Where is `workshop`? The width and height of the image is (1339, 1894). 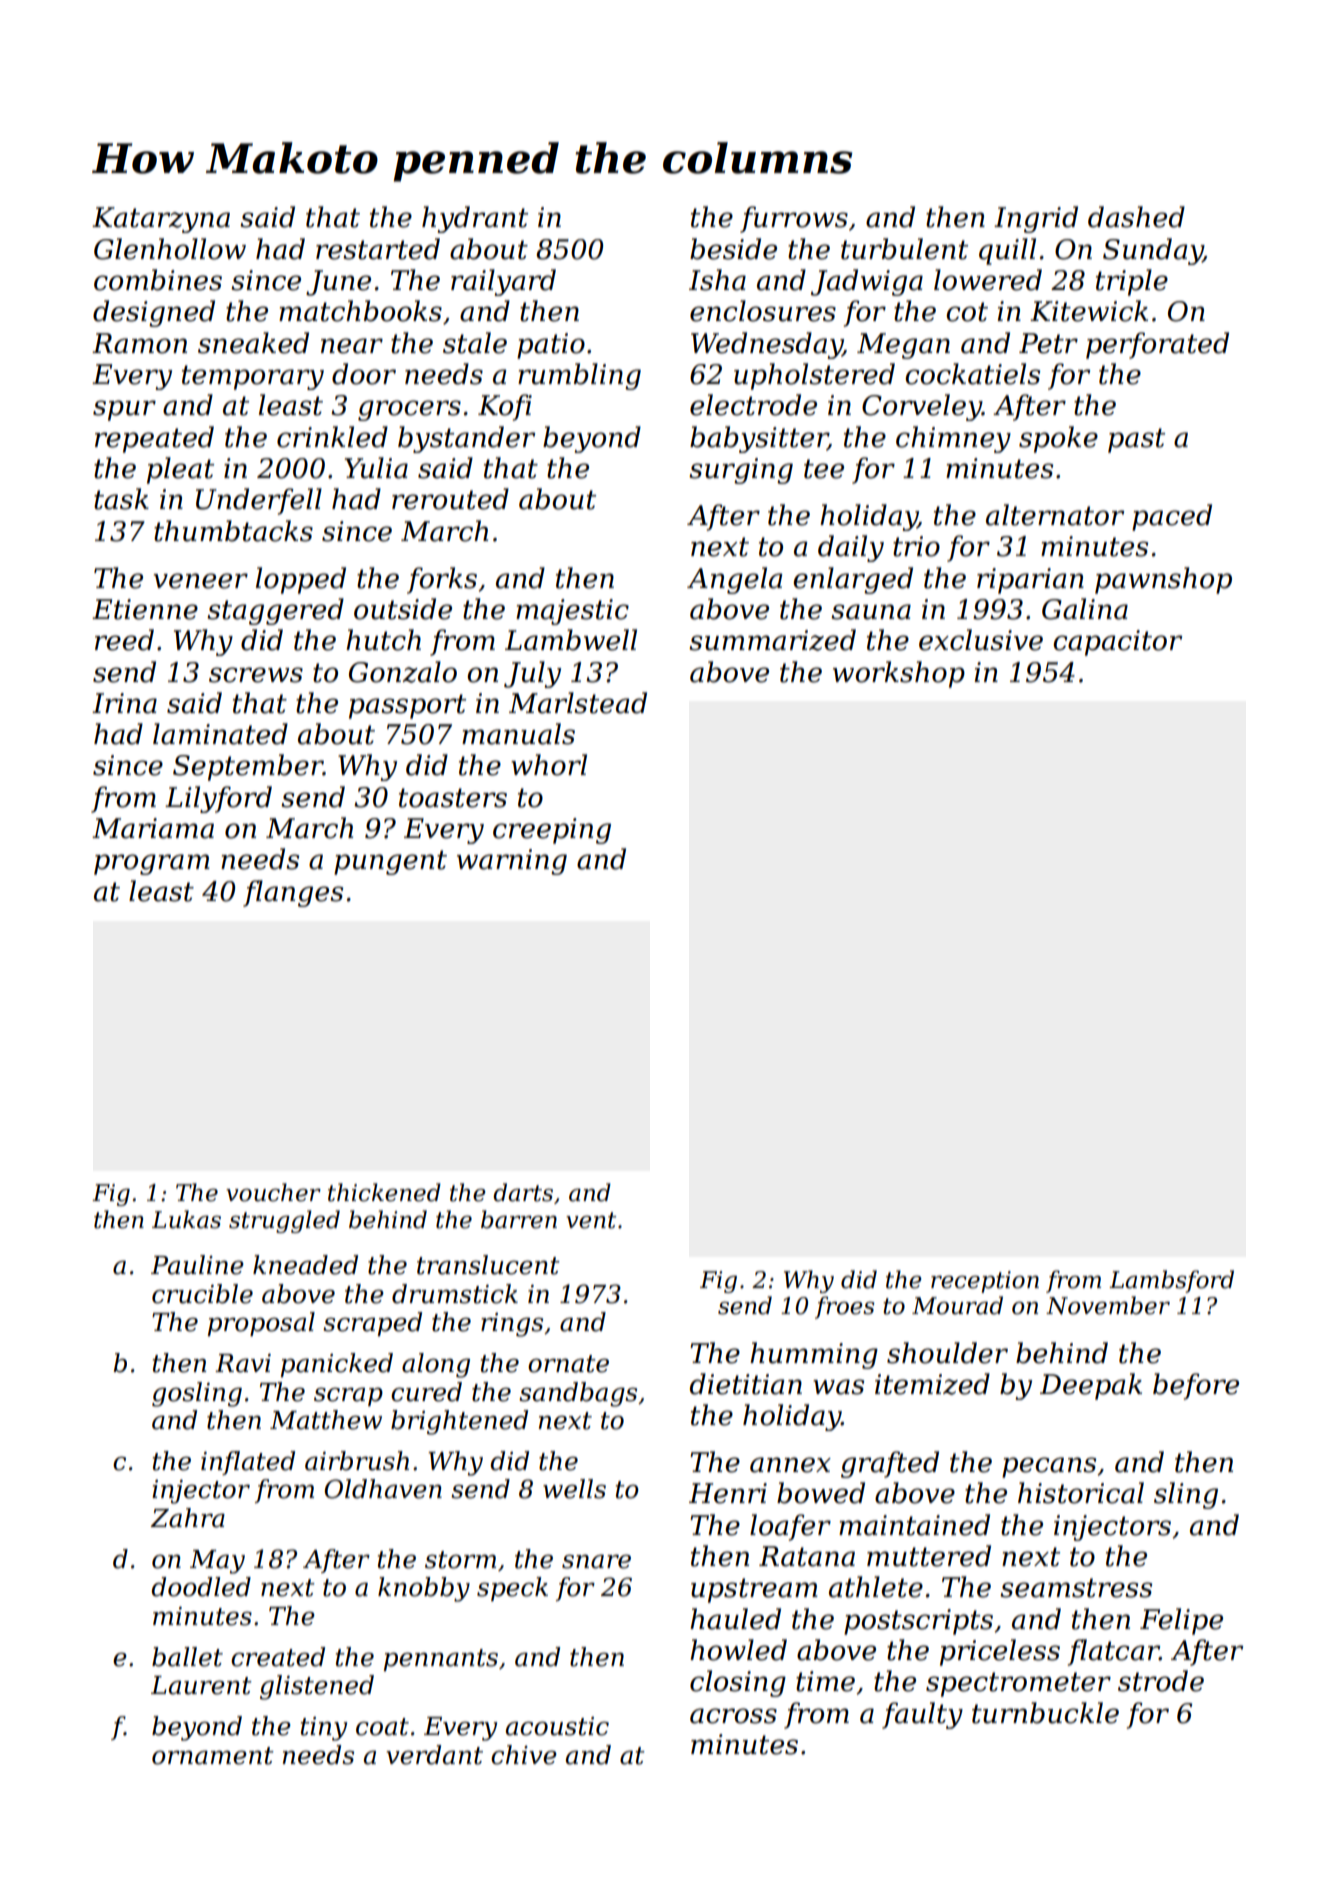 workshop is located at coordinates (899, 674).
